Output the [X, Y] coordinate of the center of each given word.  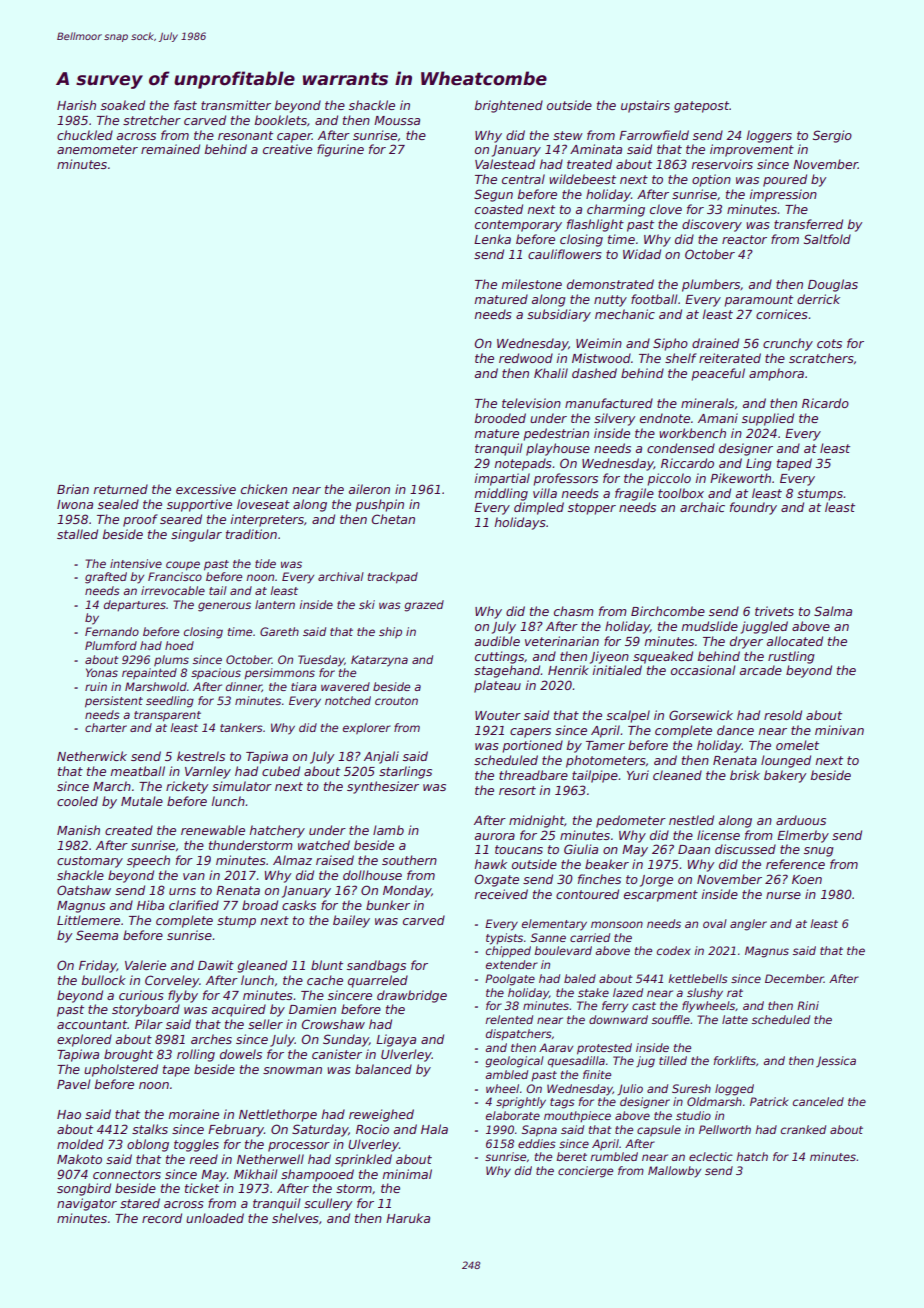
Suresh [691, 1088]
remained [170, 149]
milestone [532, 284]
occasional [703, 670]
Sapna [539, 1131]
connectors [127, 1174]
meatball [138, 771]
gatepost [701, 107]
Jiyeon [609, 657]
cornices [782, 314]
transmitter [236, 105]
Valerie [145, 965]
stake [593, 992]
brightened [509, 106]
